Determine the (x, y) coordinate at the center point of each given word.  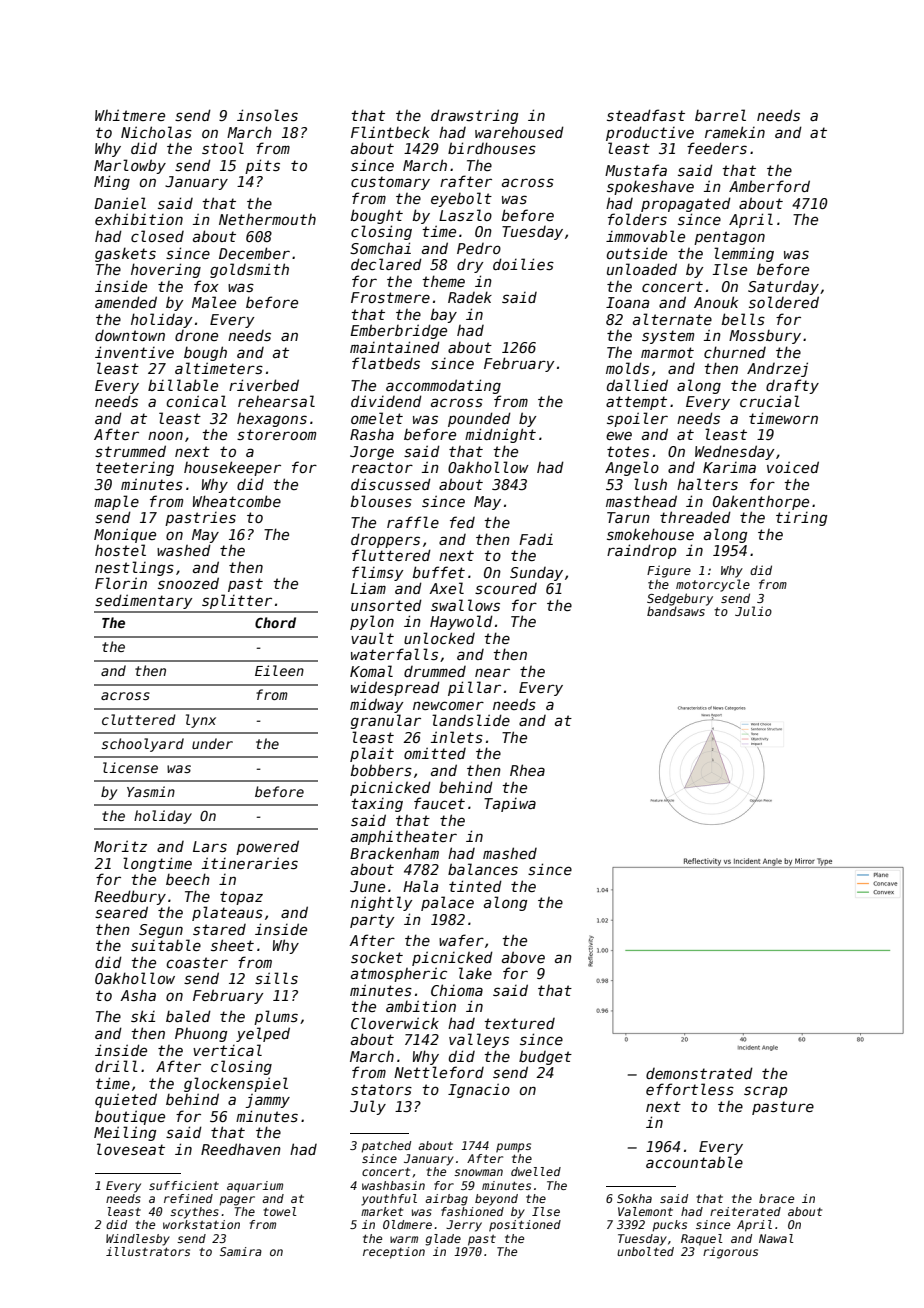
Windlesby (138, 1240)
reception (394, 1253)
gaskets (125, 254)
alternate (672, 319)
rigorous (730, 1253)
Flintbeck (390, 132)
